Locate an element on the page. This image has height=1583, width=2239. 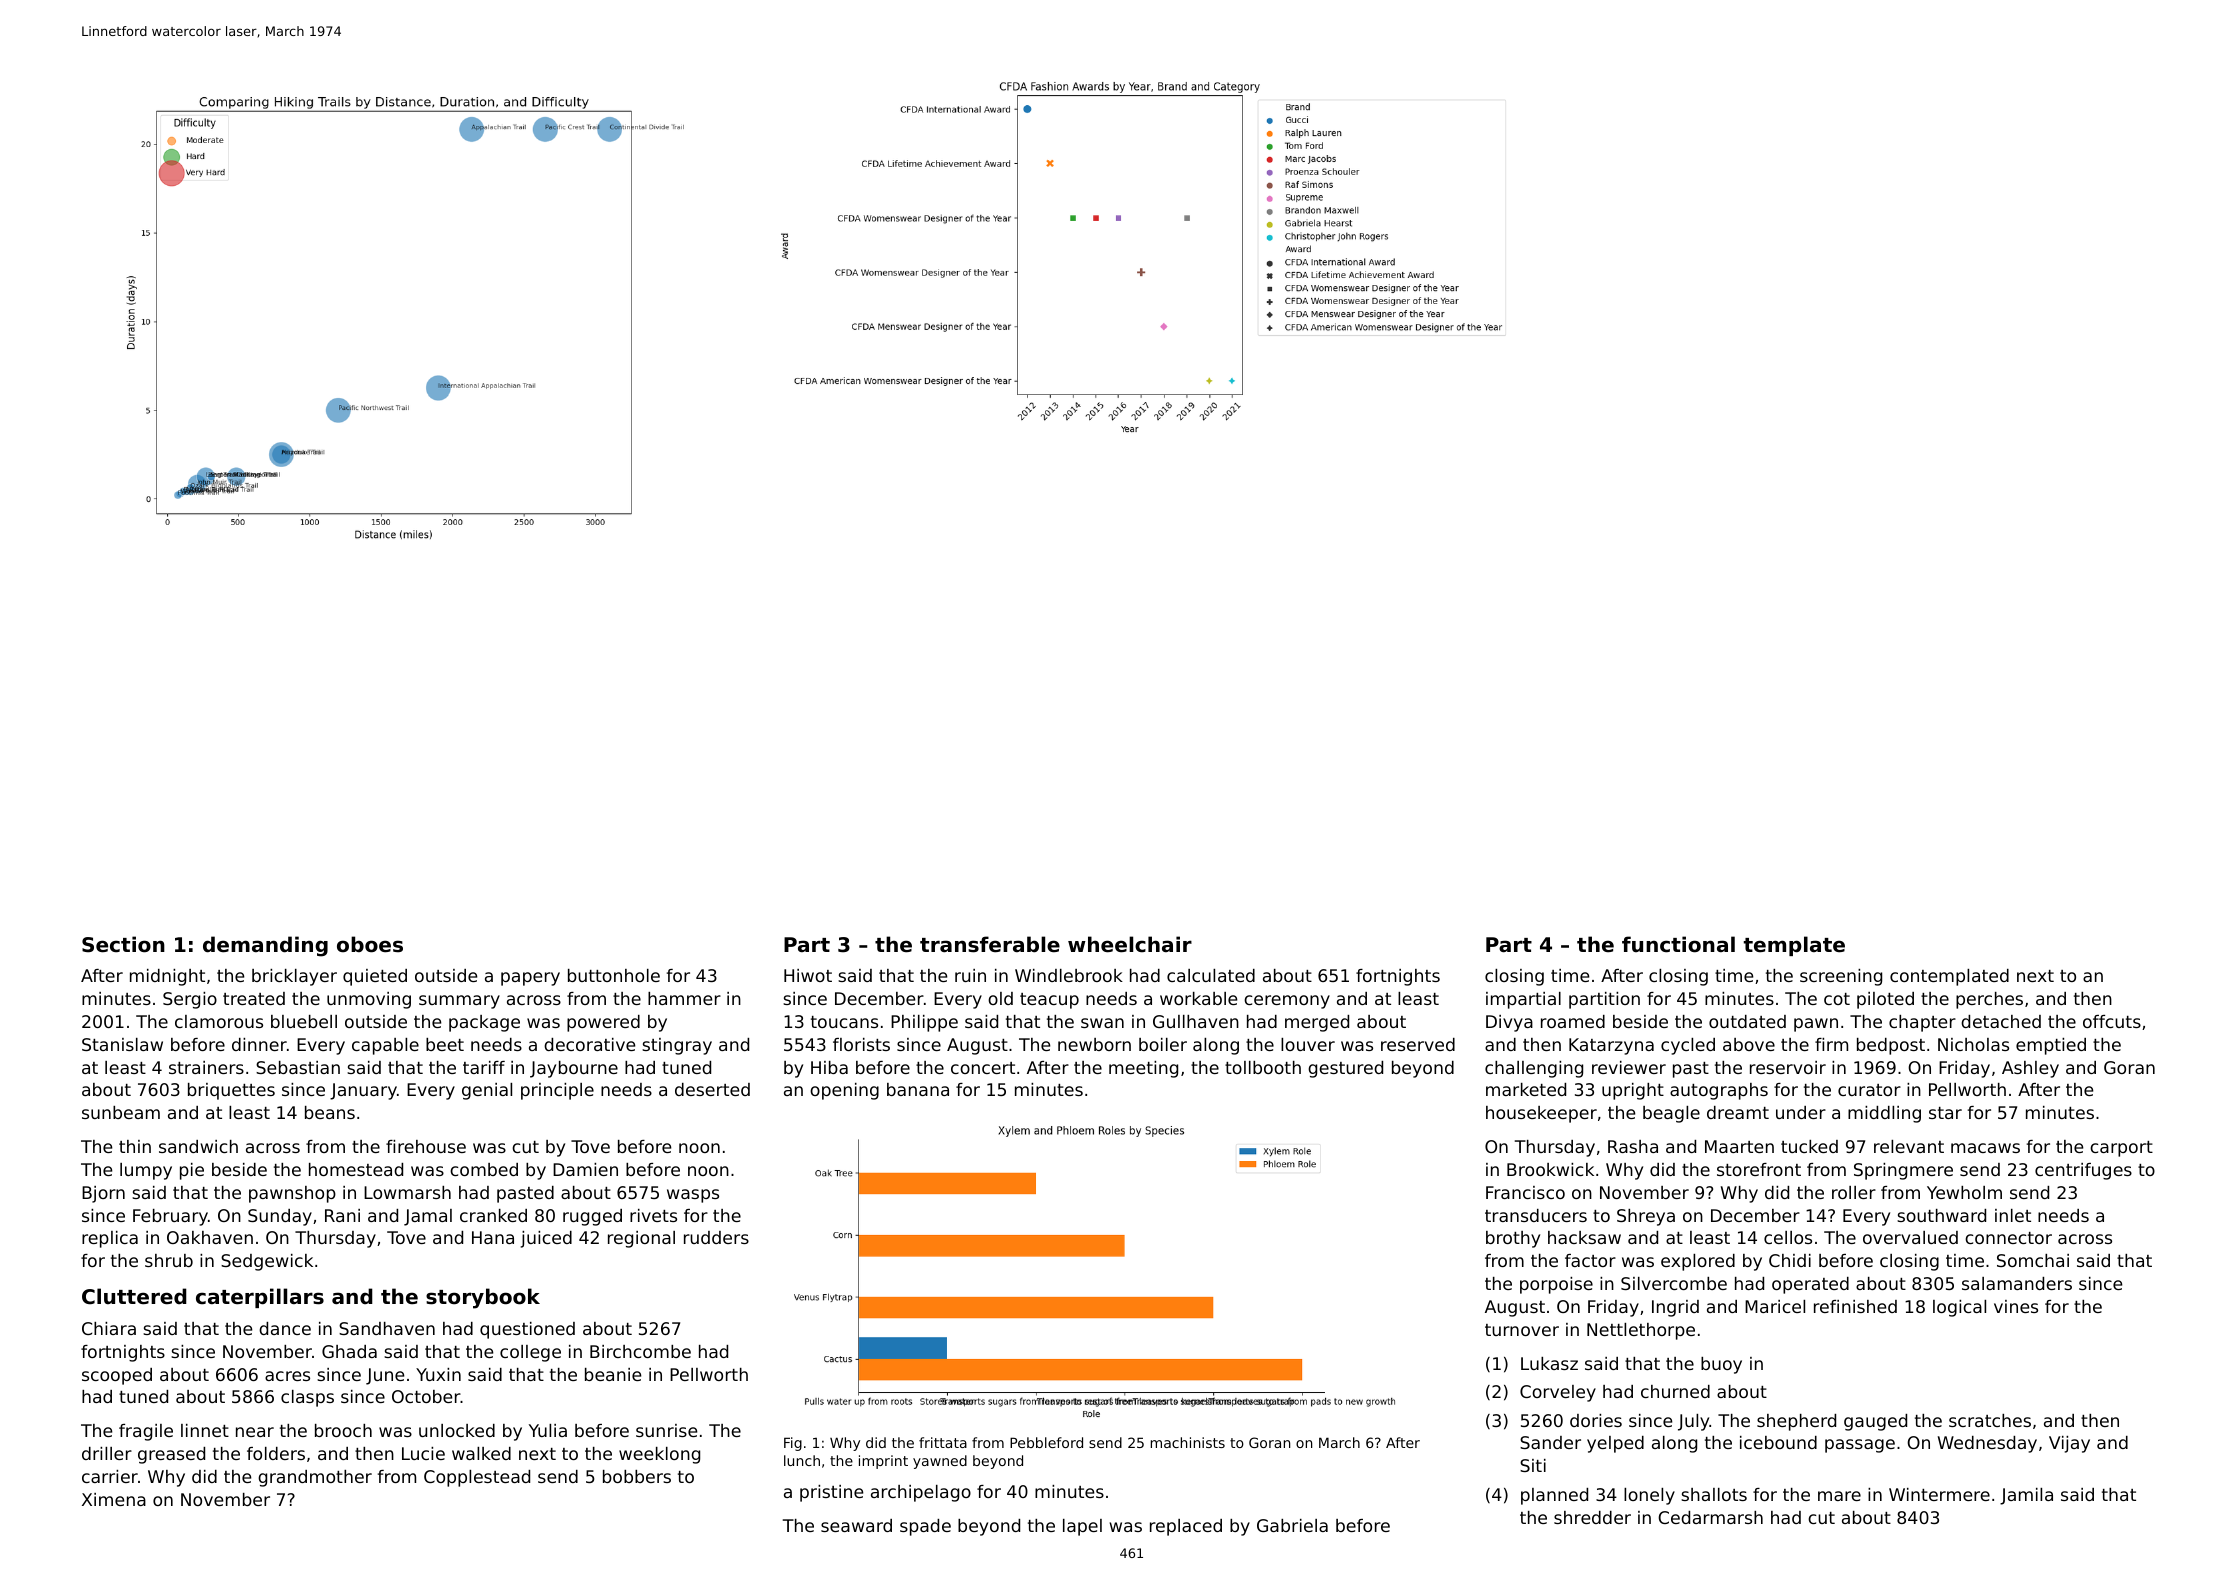
screening is located at coordinates (1841, 977).
